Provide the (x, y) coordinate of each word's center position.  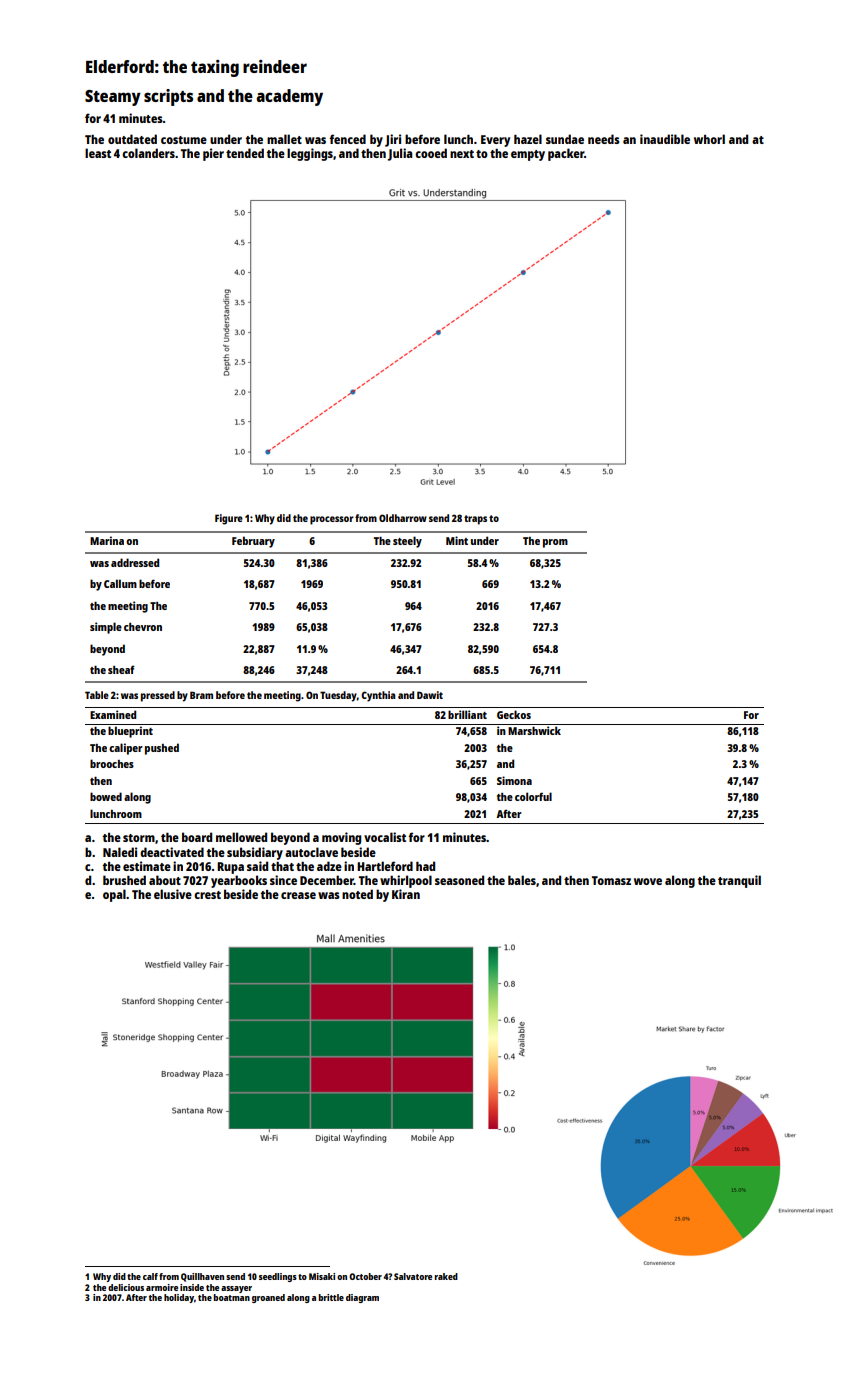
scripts (168, 97)
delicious (126, 1287)
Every (495, 141)
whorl (709, 139)
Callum (120, 583)
